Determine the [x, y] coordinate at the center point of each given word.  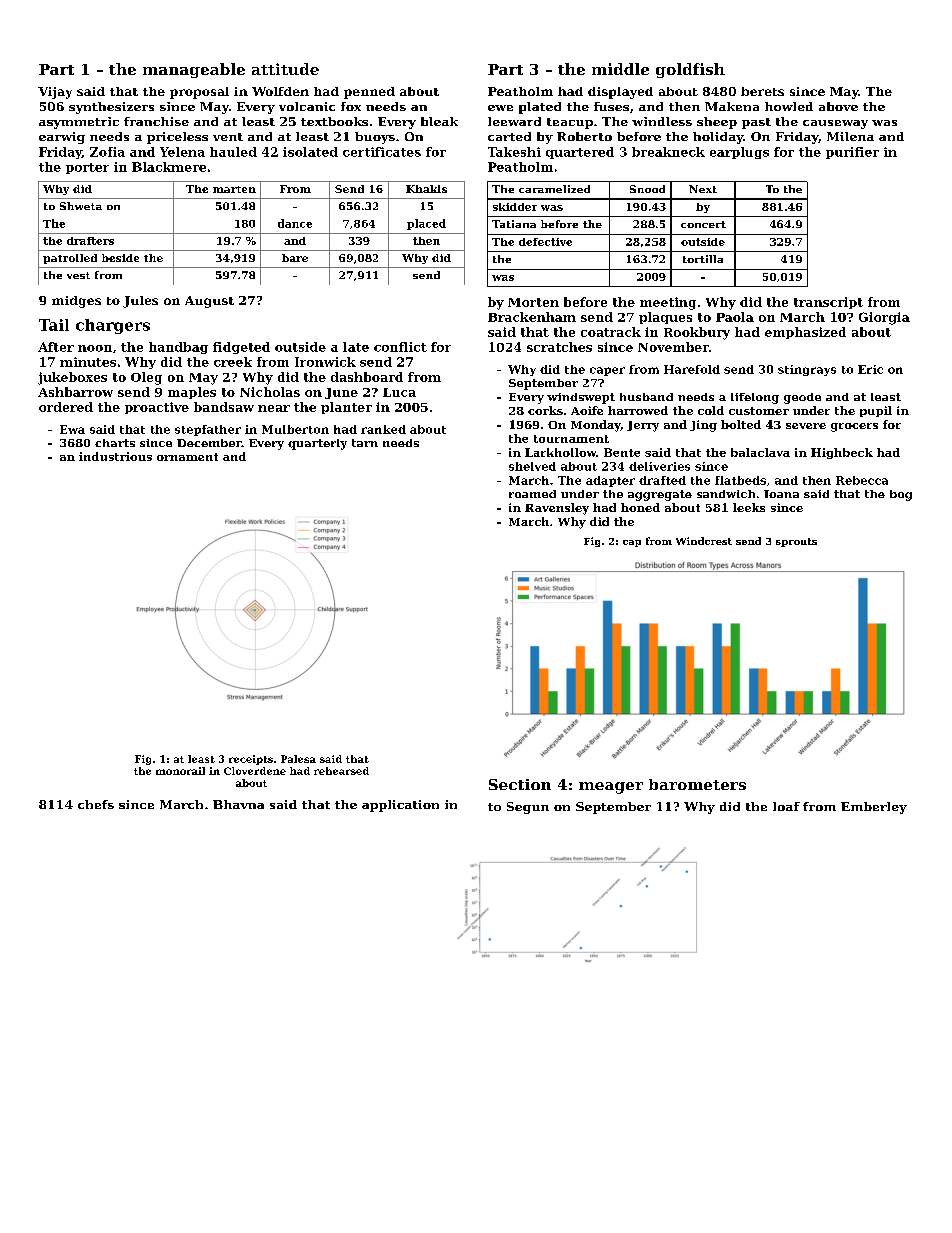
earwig [62, 138]
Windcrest [704, 541]
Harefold [692, 369]
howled [789, 106]
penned [369, 93]
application [400, 806]
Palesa [298, 759]
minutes [88, 362]
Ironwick [325, 362]
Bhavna [238, 804]
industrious [115, 456]
